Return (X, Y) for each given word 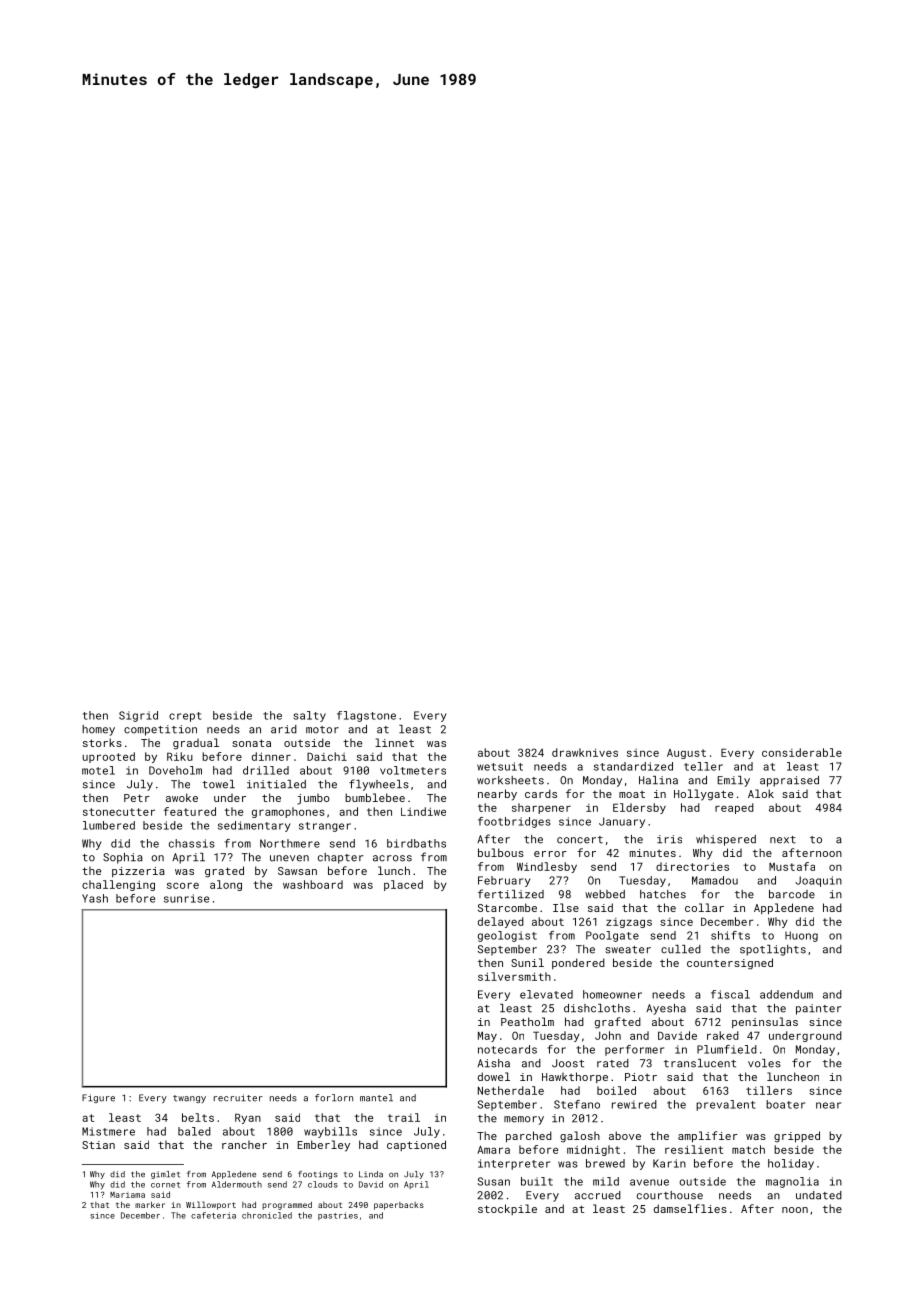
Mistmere (108, 1131)
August (686, 754)
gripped (797, 1137)
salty (310, 716)
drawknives (585, 752)
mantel (376, 1098)
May (487, 1036)
